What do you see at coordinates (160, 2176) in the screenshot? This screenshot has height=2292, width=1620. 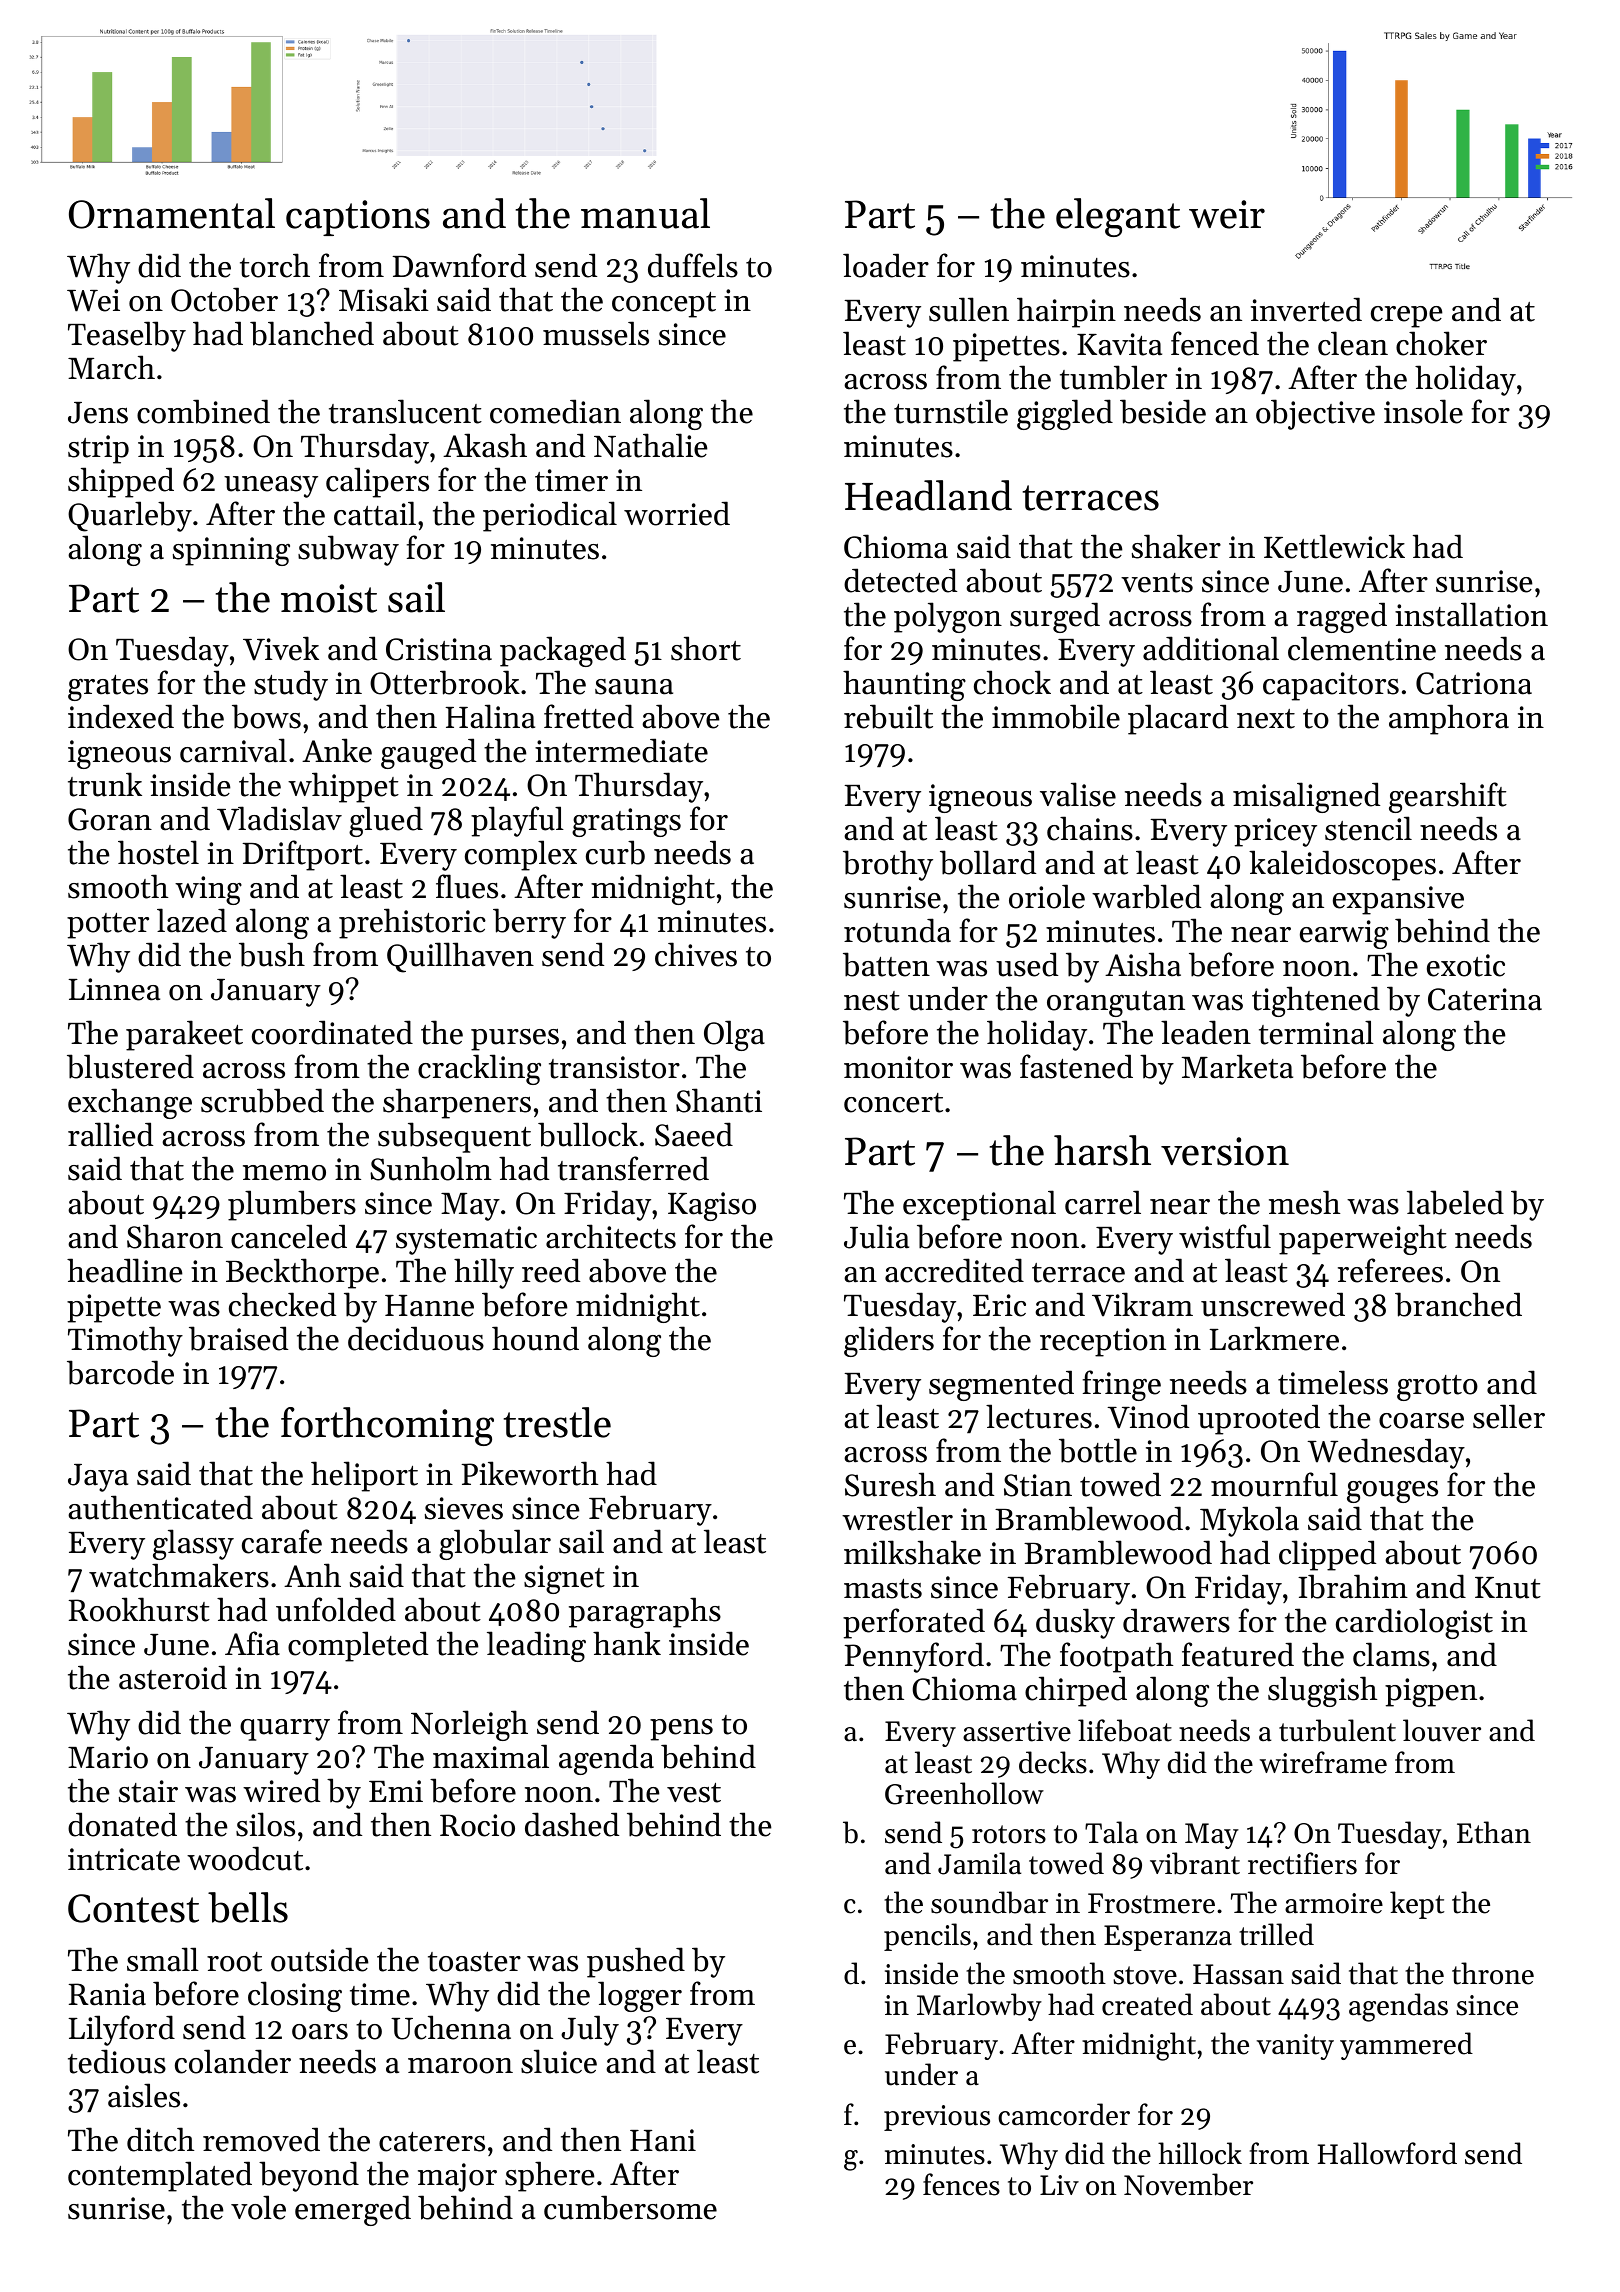 I see `contemplated` at bounding box center [160, 2176].
